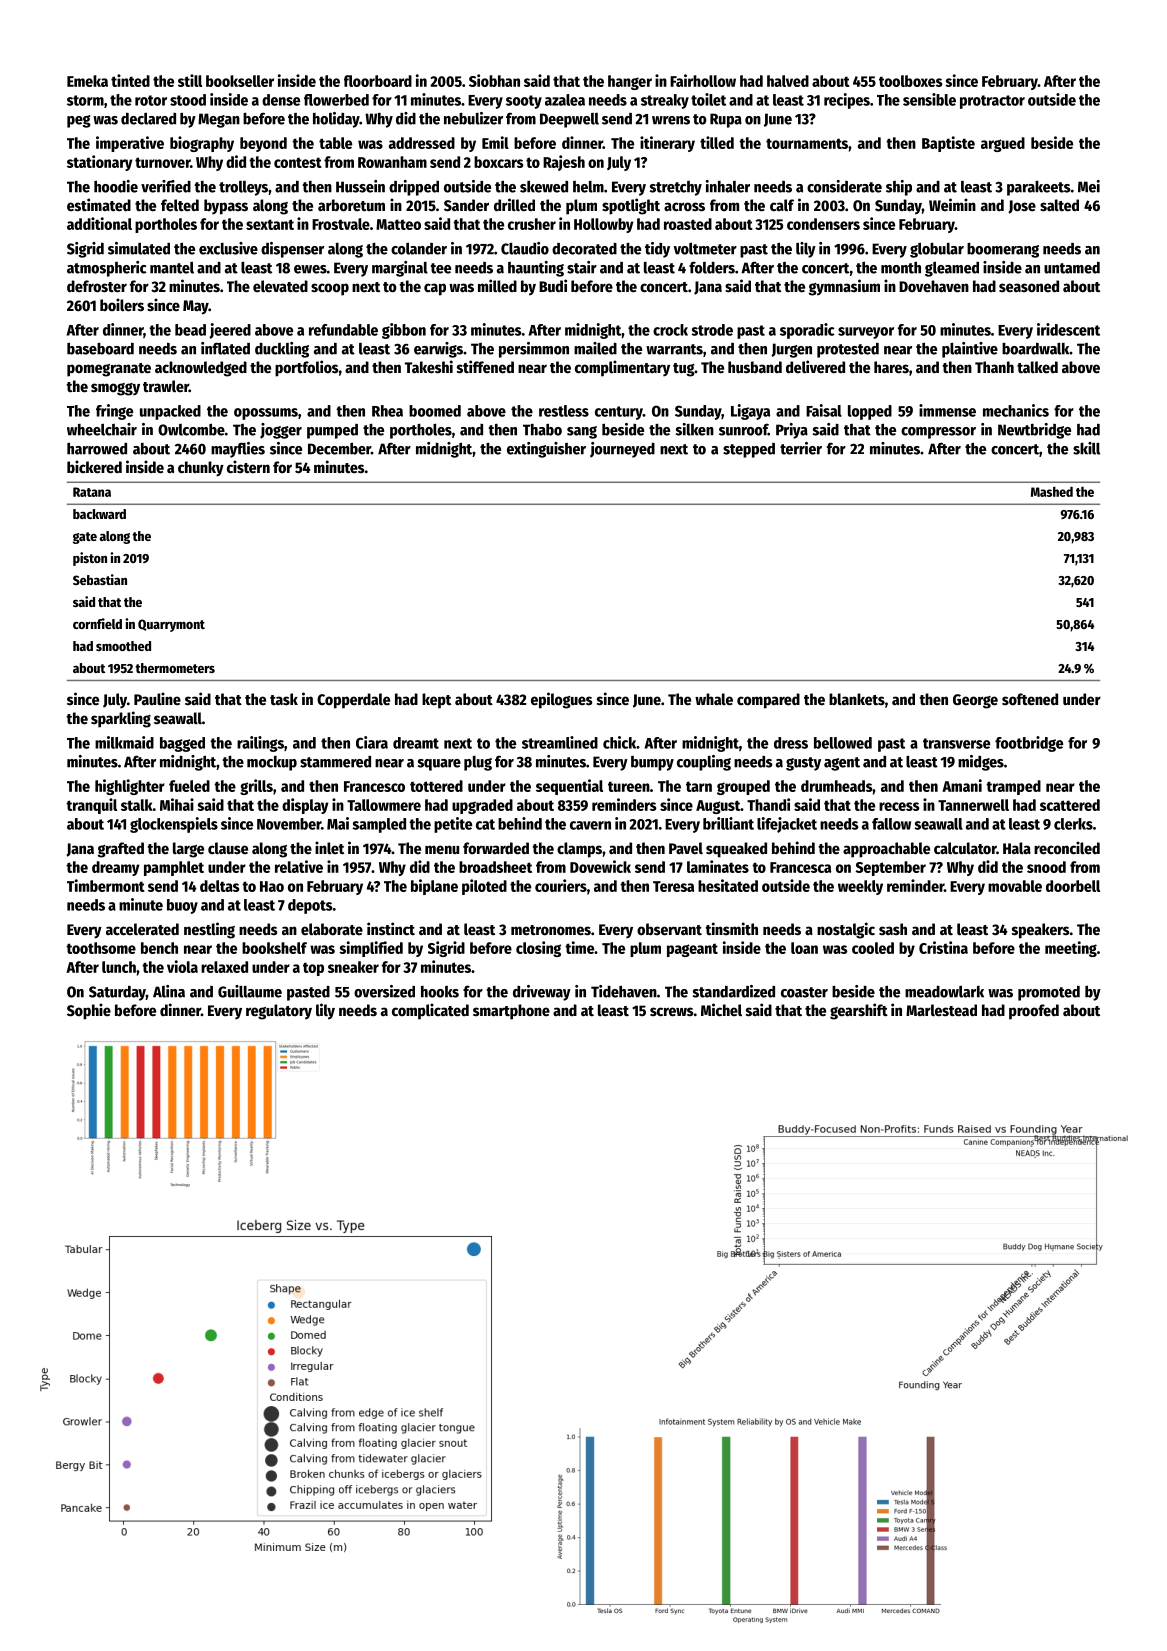 The image size is (1167, 1651). I want to click on helm, so click(588, 187).
